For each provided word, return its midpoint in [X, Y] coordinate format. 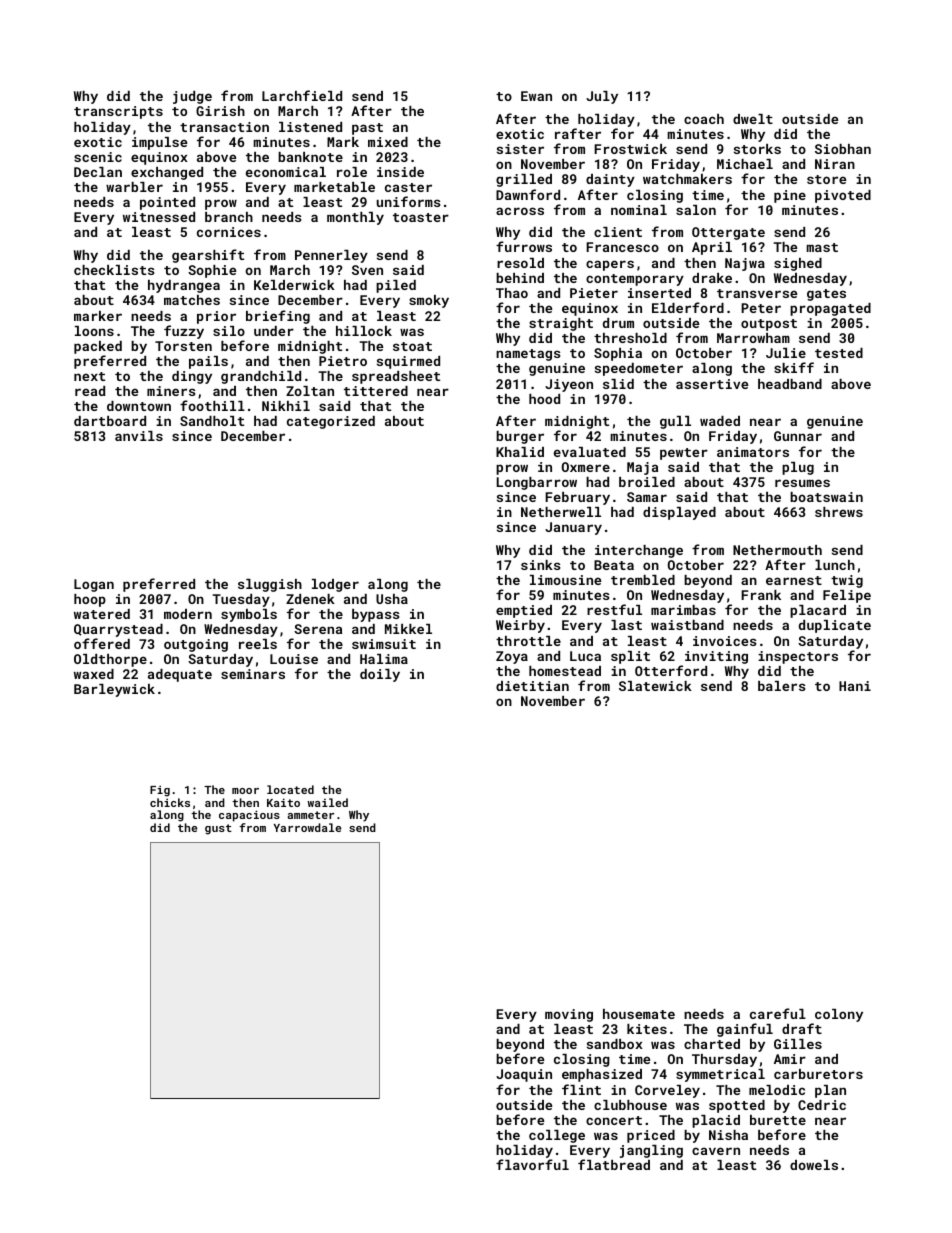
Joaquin [524, 1075]
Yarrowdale [307, 827]
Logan [94, 585]
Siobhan [843, 149]
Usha [392, 599]
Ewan [536, 96]
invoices [725, 641]
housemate [639, 1014]
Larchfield [302, 95]
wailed [327, 802]
